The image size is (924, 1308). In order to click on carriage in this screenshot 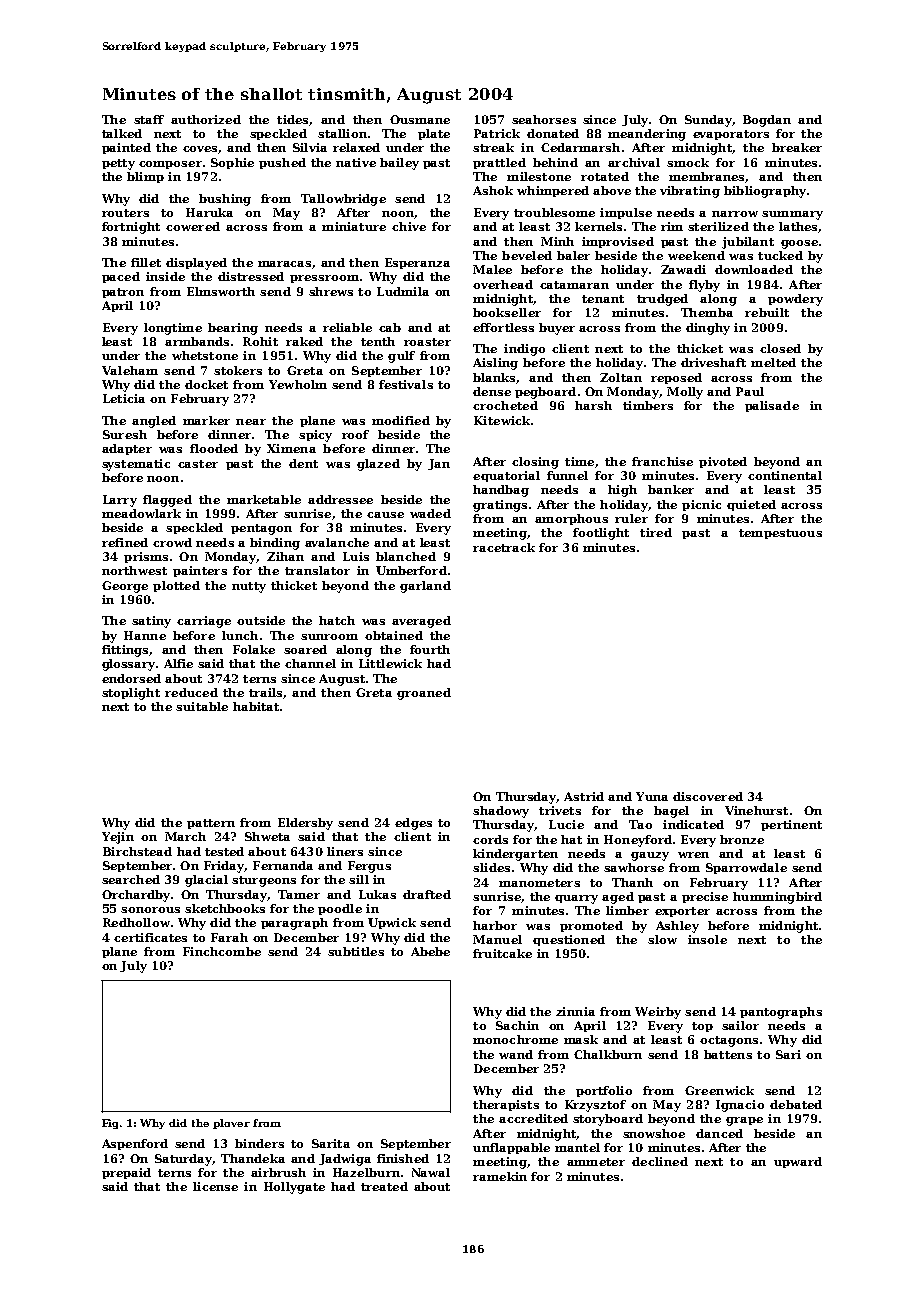, I will do `click(204, 622)`.
